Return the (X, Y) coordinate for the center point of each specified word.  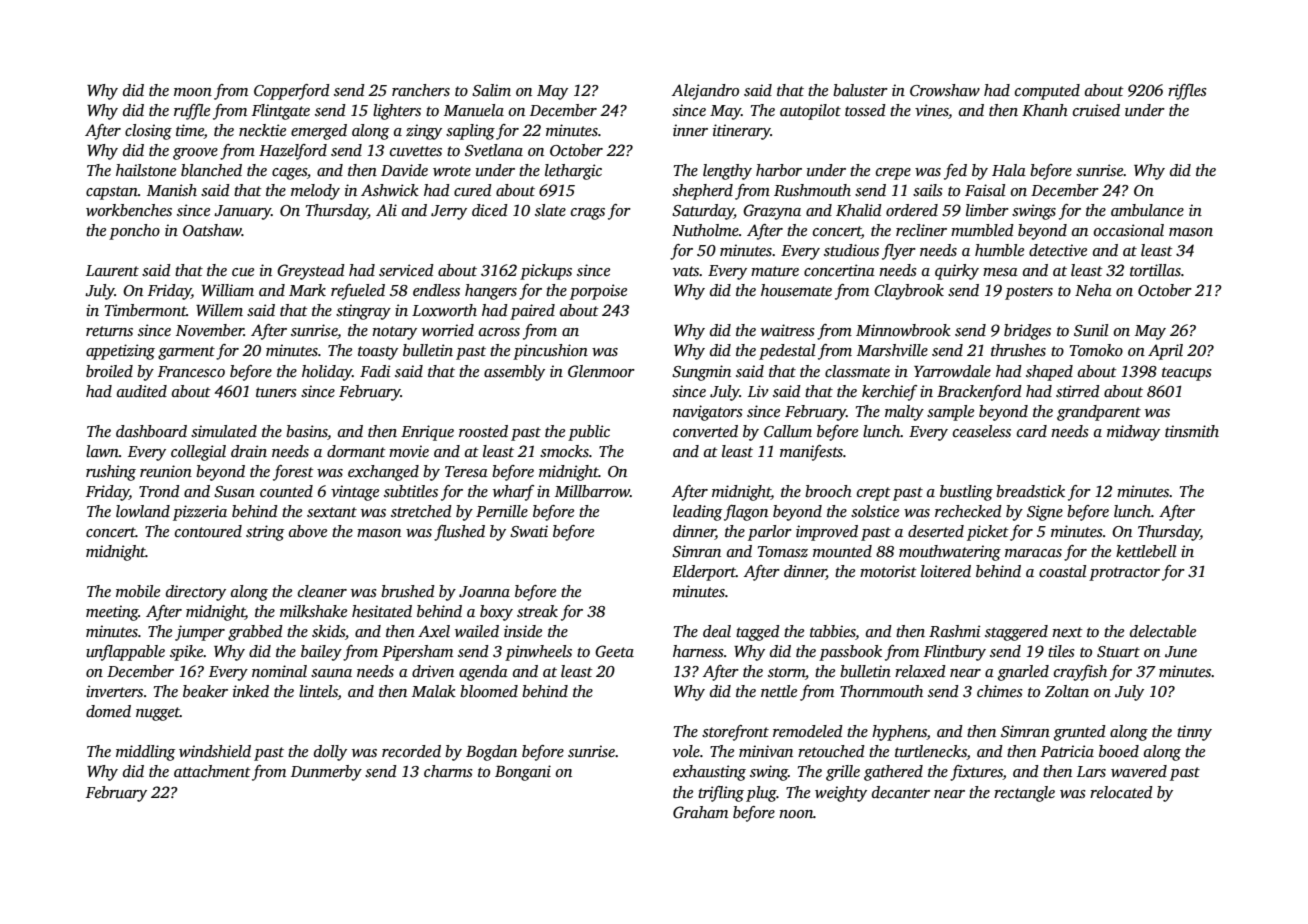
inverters (114, 691)
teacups (1187, 374)
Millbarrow (592, 491)
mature (775, 271)
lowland (143, 511)
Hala (1009, 170)
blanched (211, 170)
